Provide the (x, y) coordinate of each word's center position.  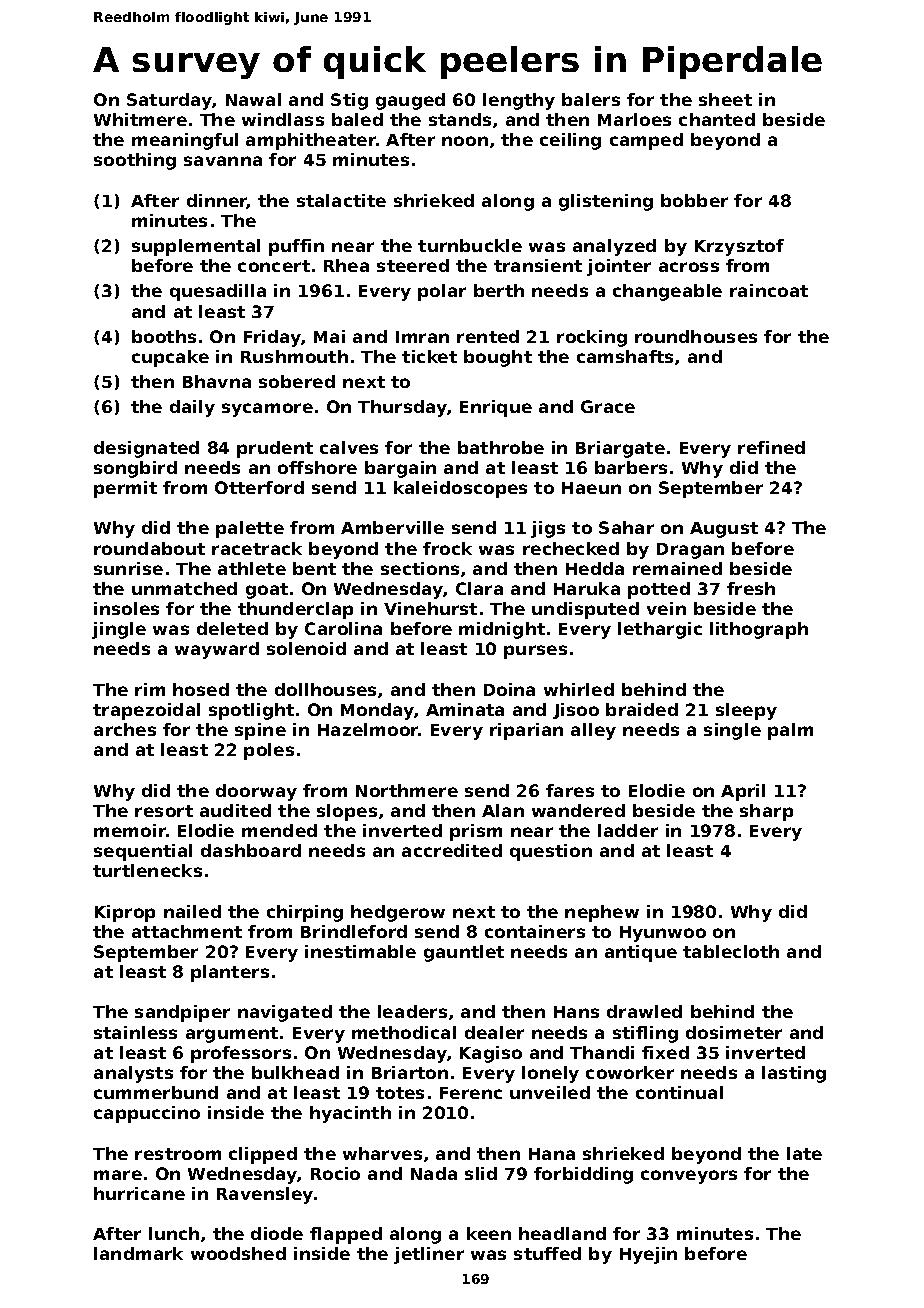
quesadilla (218, 292)
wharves (382, 1153)
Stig (349, 101)
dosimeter (734, 1032)
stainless (135, 1032)
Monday (378, 711)
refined (771, 447)
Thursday (402, 408)
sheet (725, 99)
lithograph (759, 630)
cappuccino (147, 1114)
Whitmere (140, 119)
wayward (217, 650)
